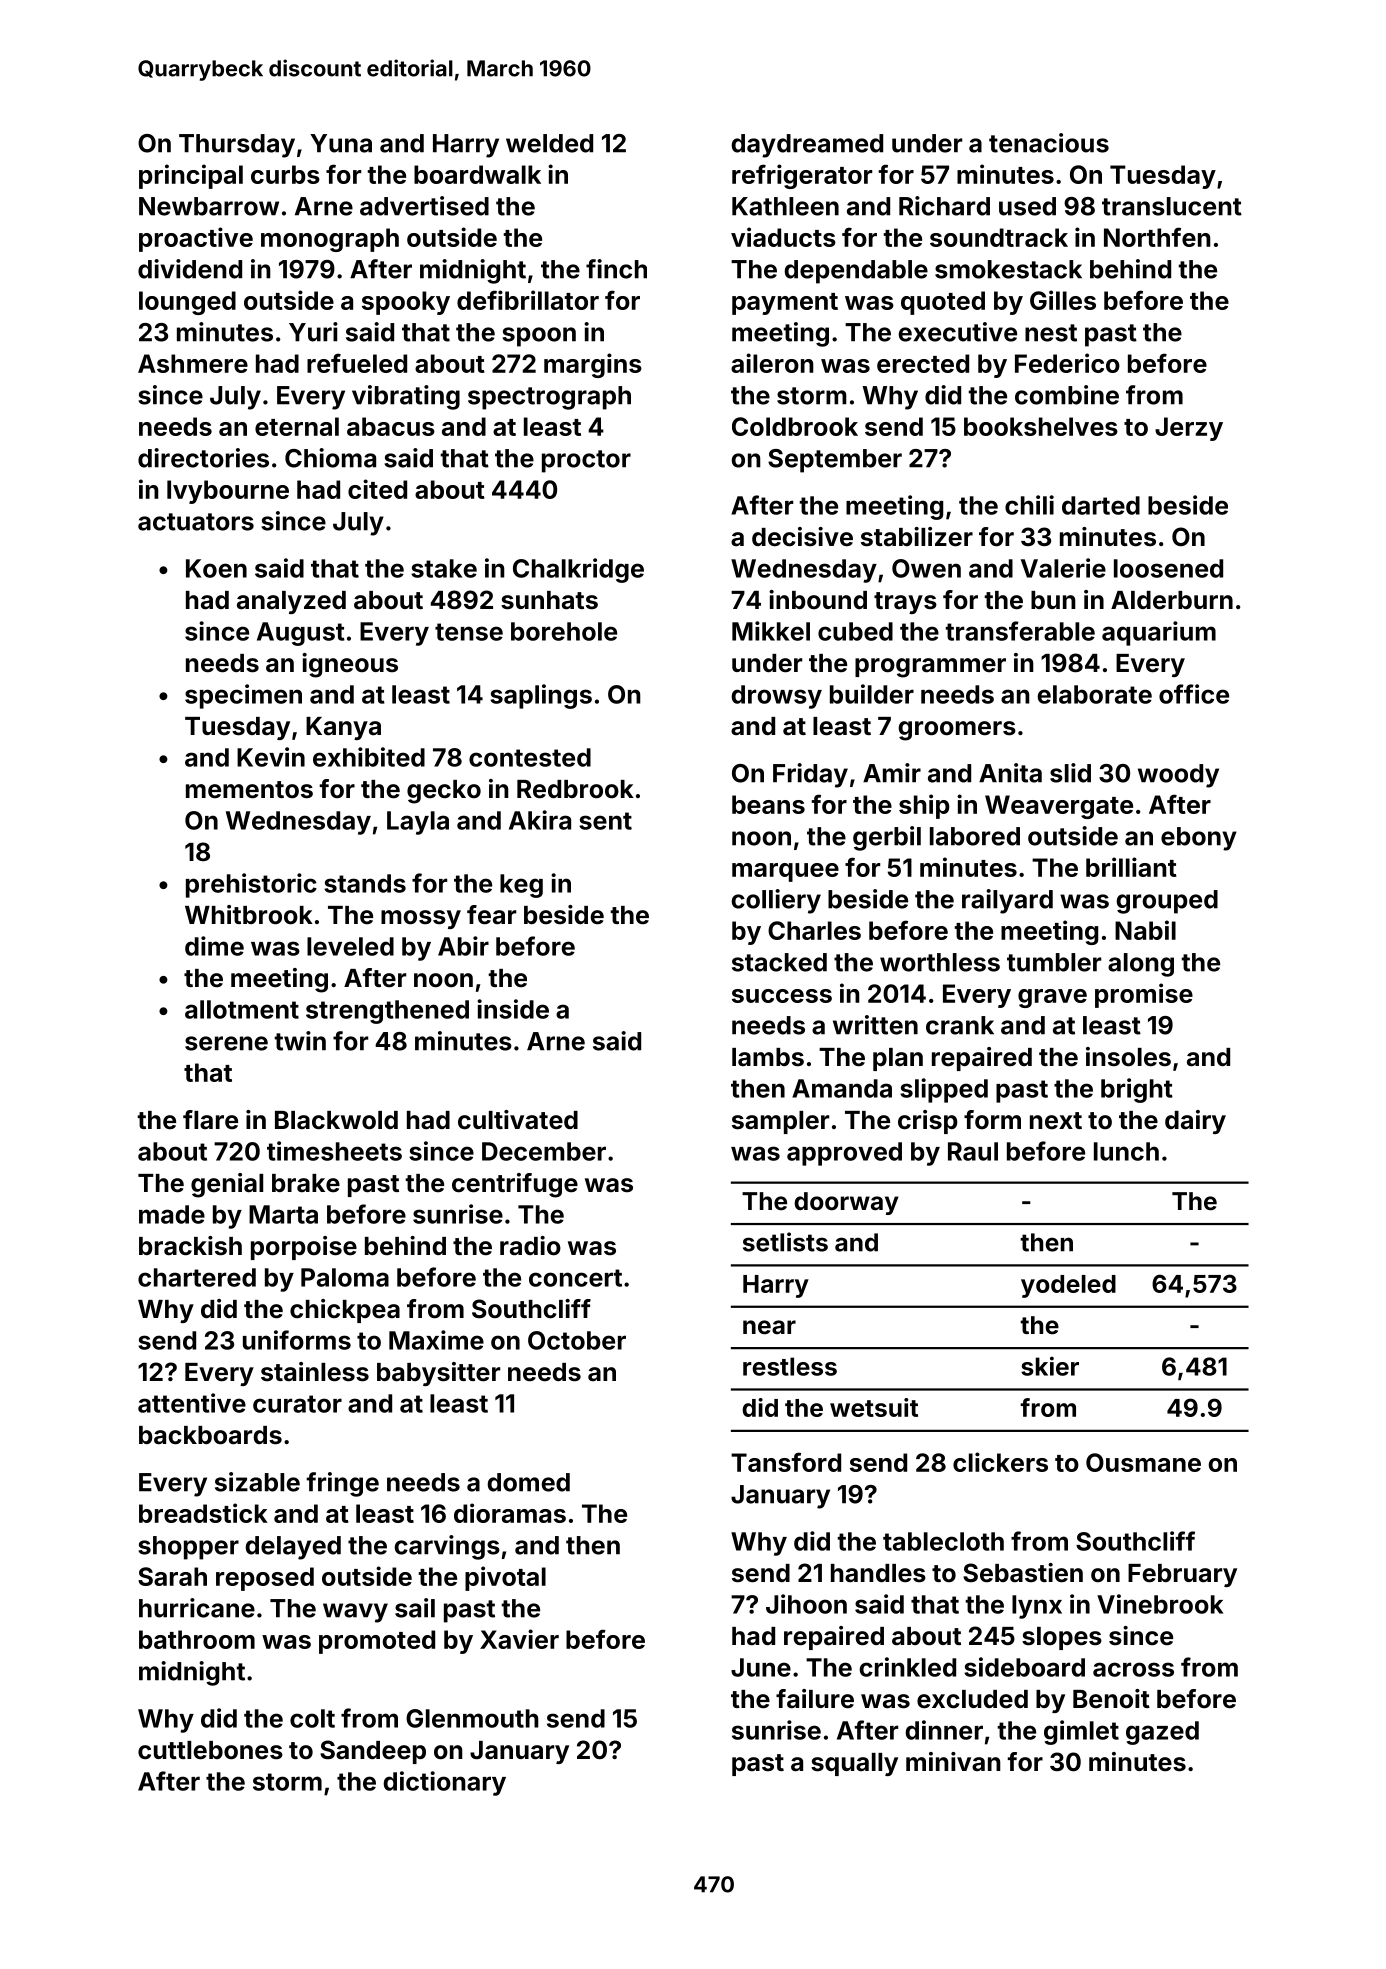 The width and height of the screenshot is (1386, 1969). Describe the element at coordinates (1049, 143) in the screenshot. I see `tenacious` at that location.
